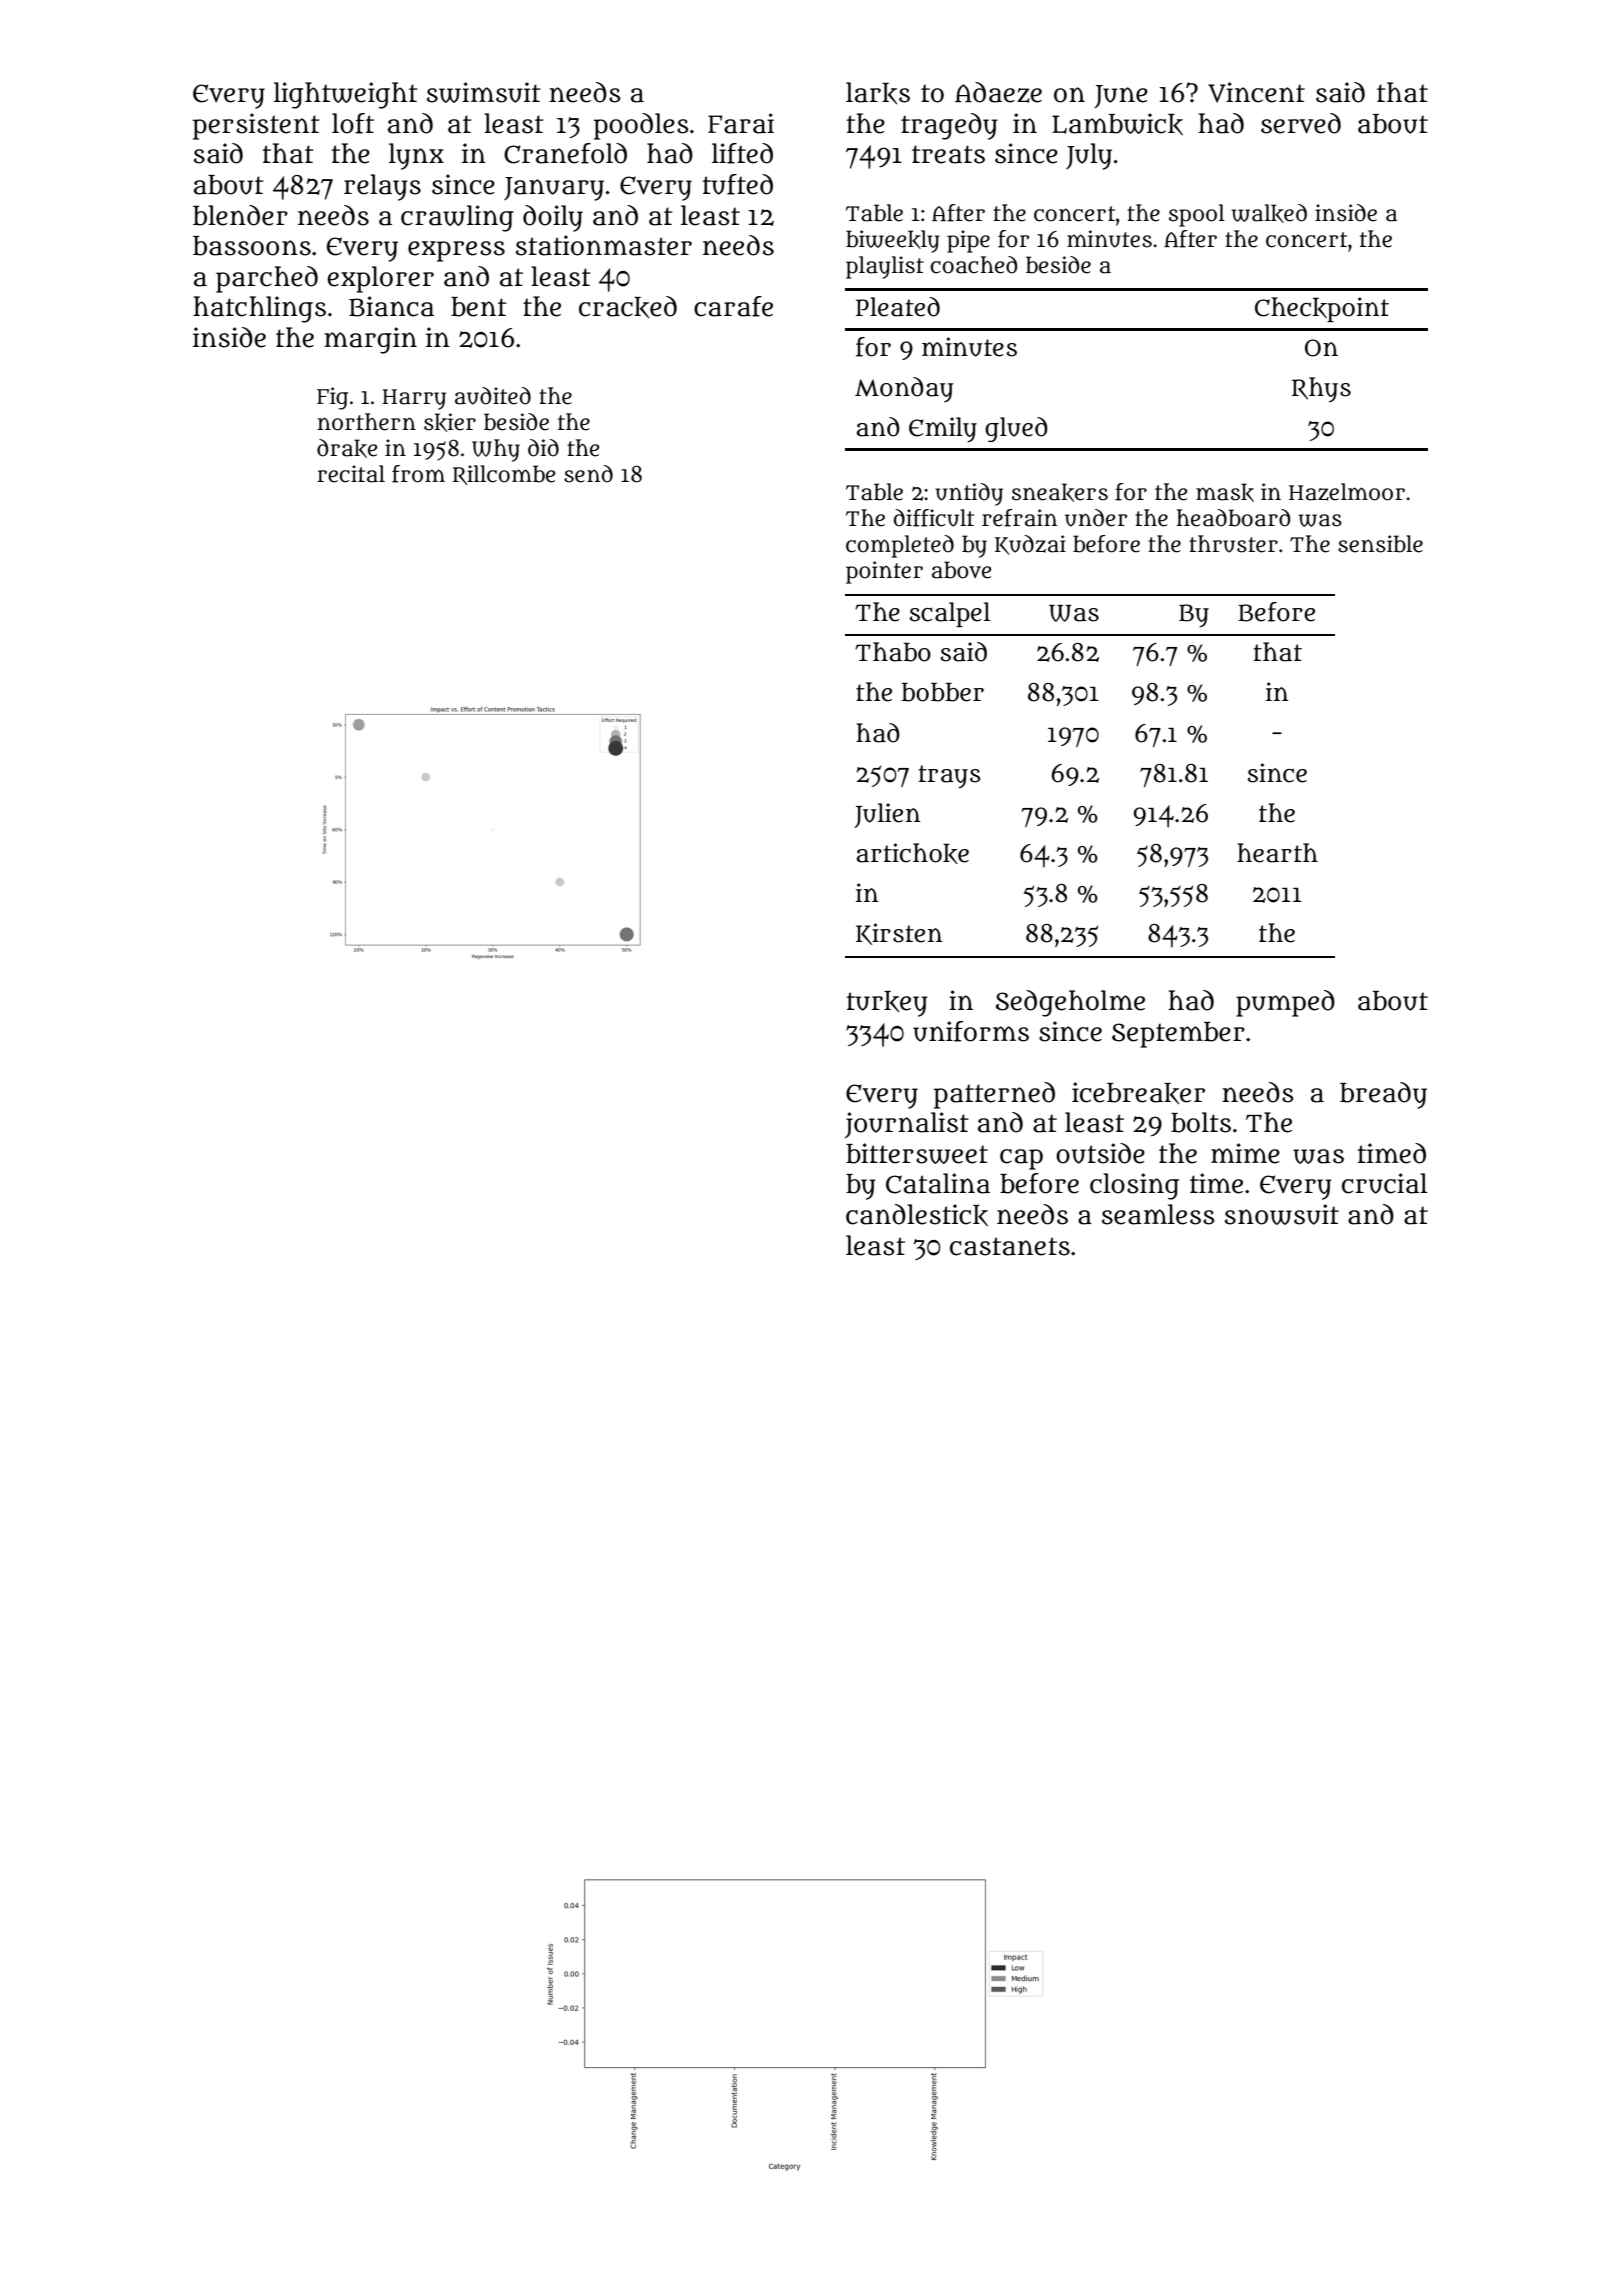 This screenshot has height=2292, width=1620. What do you see at coordinates (351, 474) in the screenshot?
I see `recital` at bounding box center [351, 474].
